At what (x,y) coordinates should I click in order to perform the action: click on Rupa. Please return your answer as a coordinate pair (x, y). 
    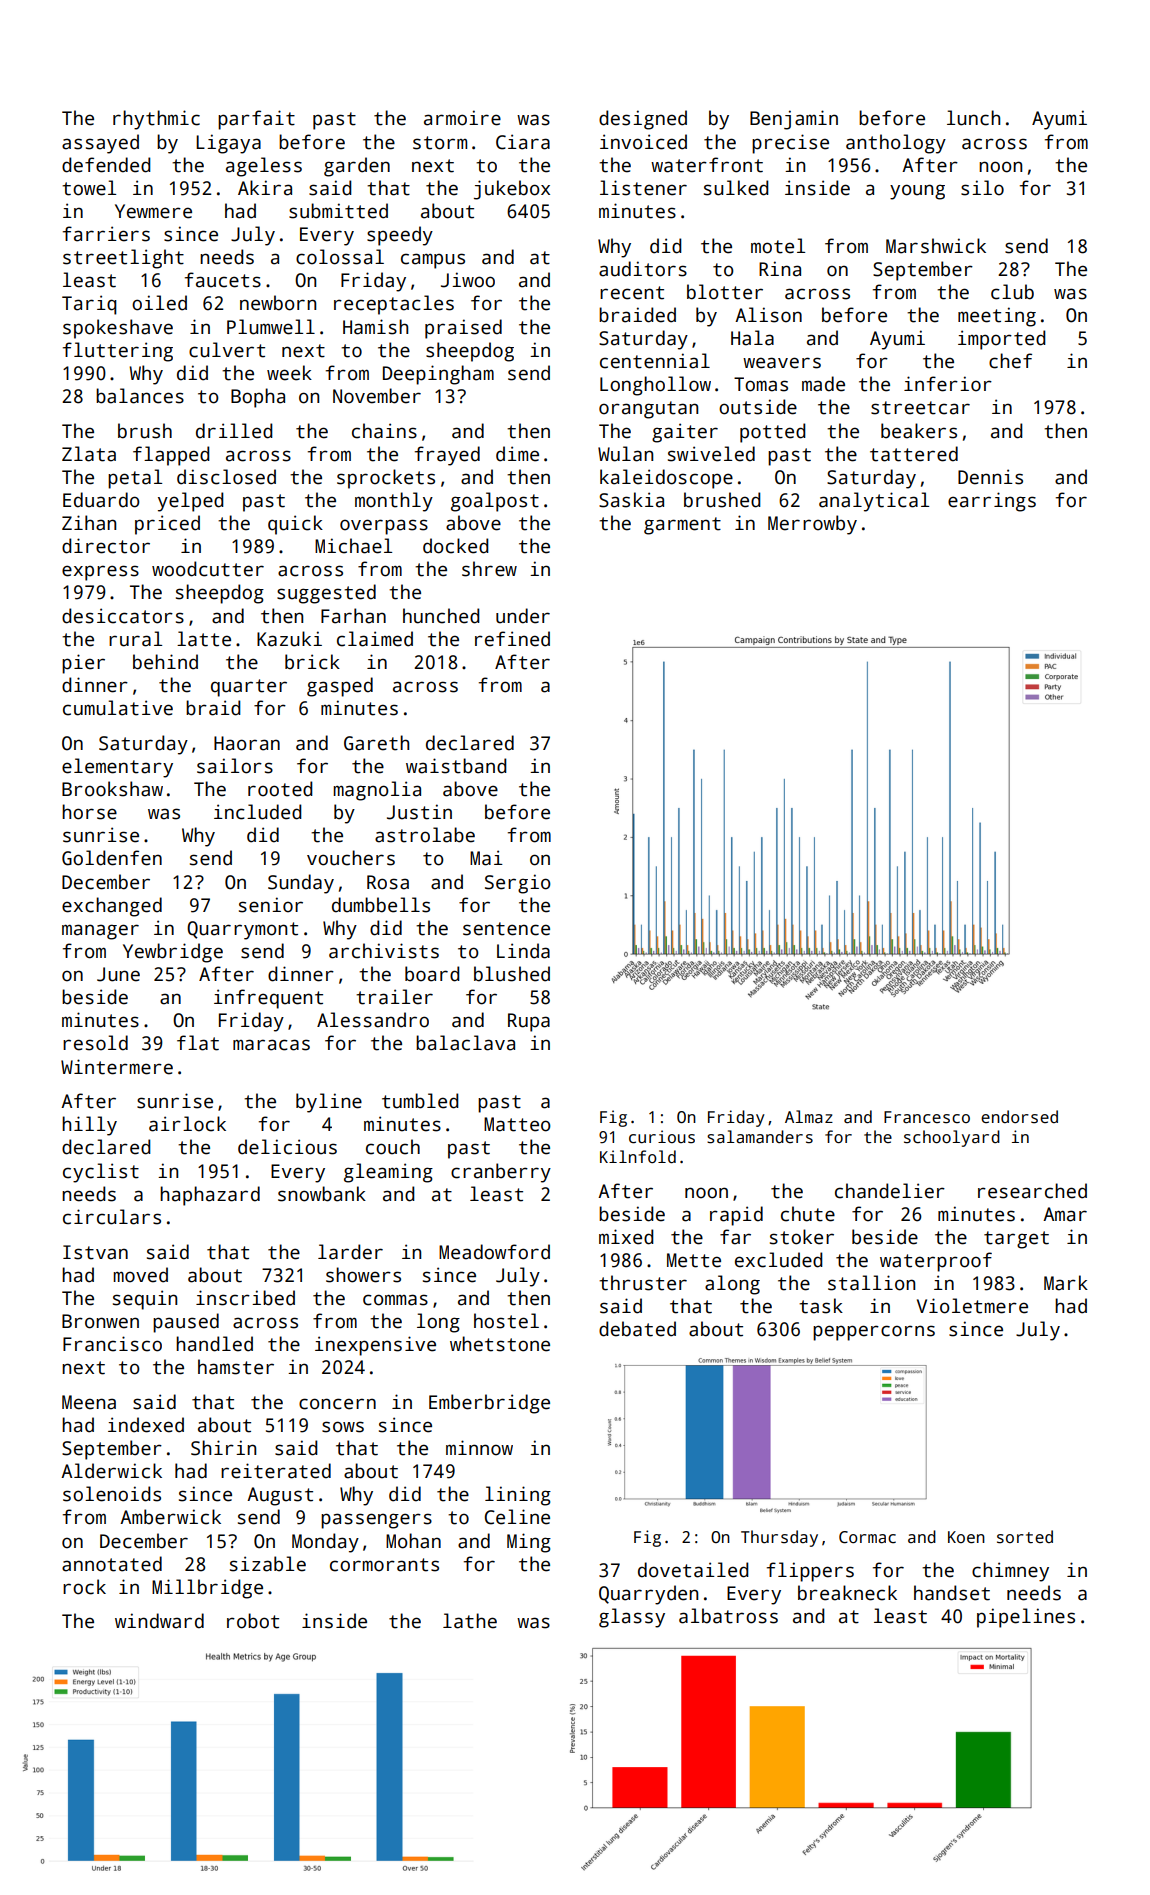
    Looking at the image, I should click on (529, 1022).
